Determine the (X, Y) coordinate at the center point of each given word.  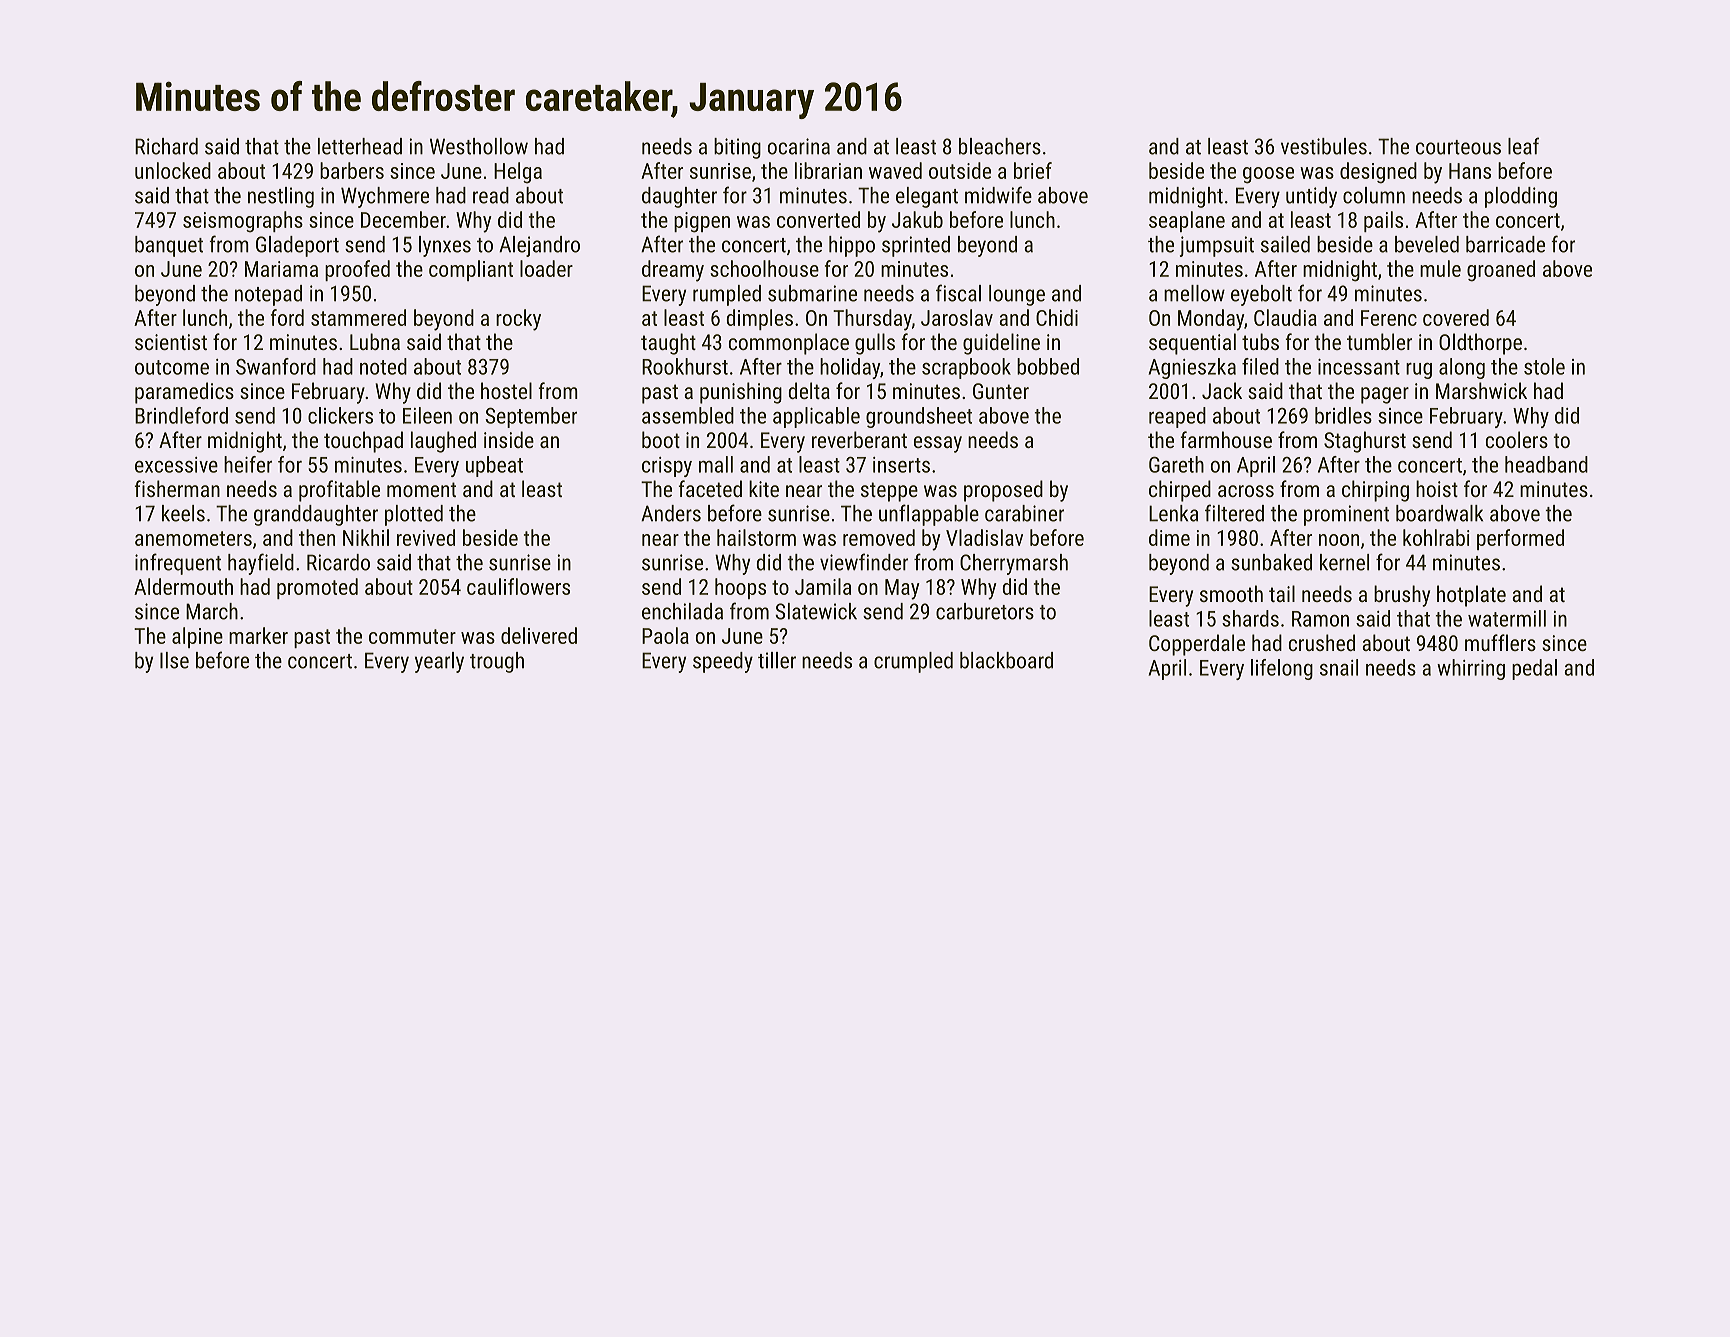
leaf (1523, 146)
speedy (723, 662)
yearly (439, 662)
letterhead (360, 146)
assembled (688, 415)
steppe (889, 492)
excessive (176, 465)
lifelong (1282, 669)
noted (383, 366)
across (1246, 491)
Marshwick (1481, 390)
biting (737, 148)
